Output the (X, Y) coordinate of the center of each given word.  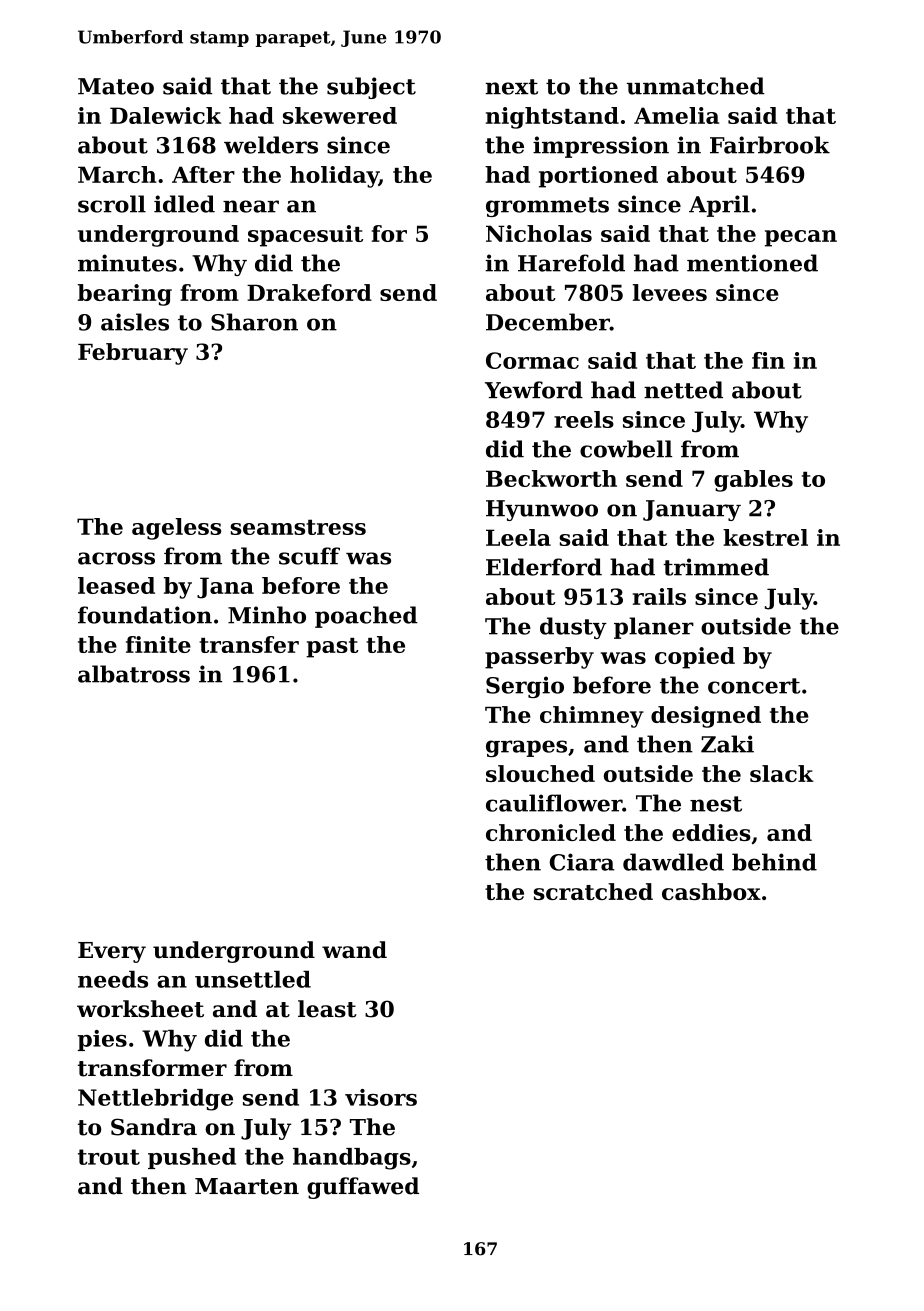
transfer (249, 644)
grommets (547, 207)
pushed (192, 1158)
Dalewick (165, 115)
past (332, 648)
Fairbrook (770, 145)
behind (774, 862)
